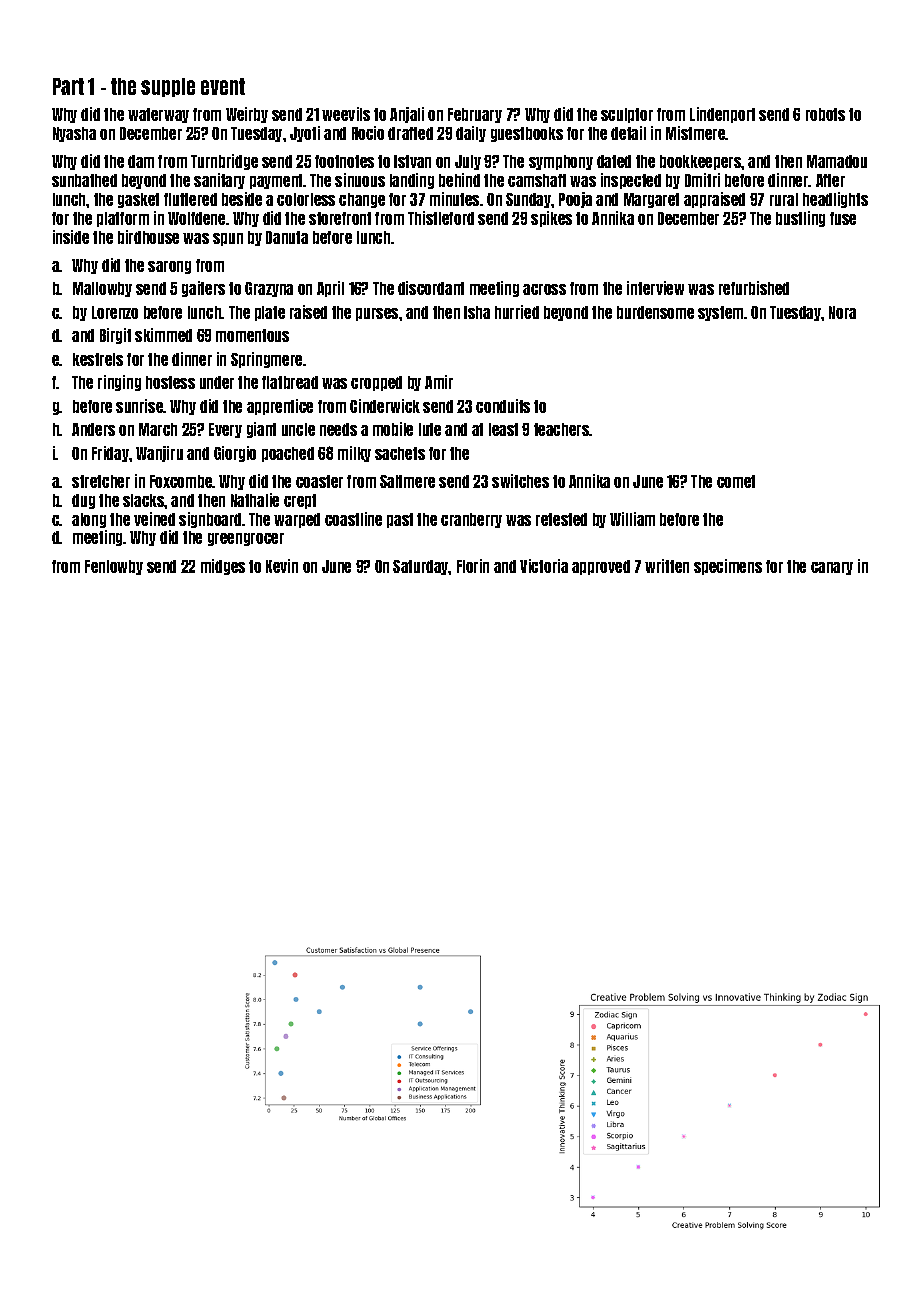  Describe the element at coordinates (736, 481) in the screenshot. I see `comet` at that location.
